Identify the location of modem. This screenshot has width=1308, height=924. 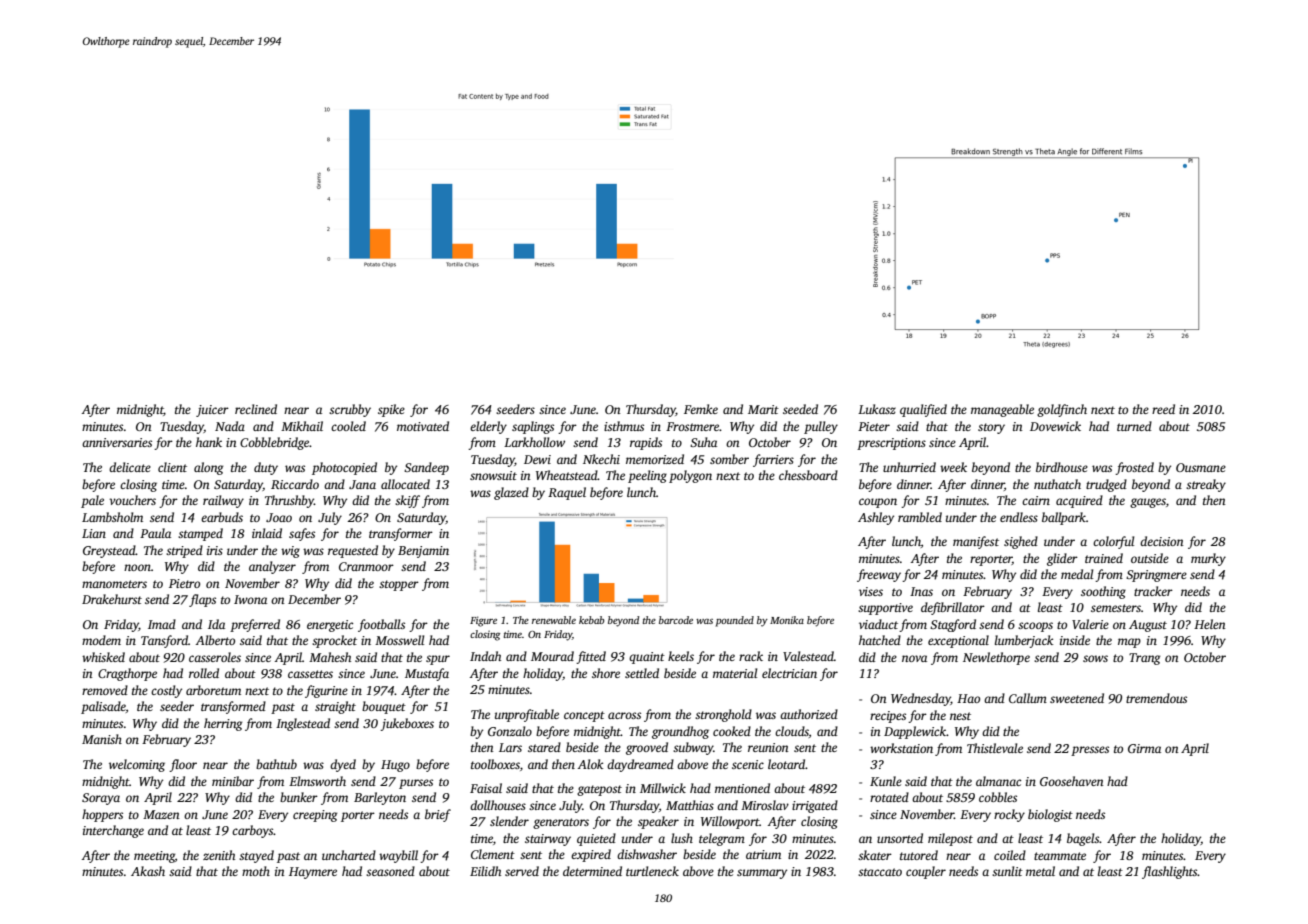
(101, 640).
